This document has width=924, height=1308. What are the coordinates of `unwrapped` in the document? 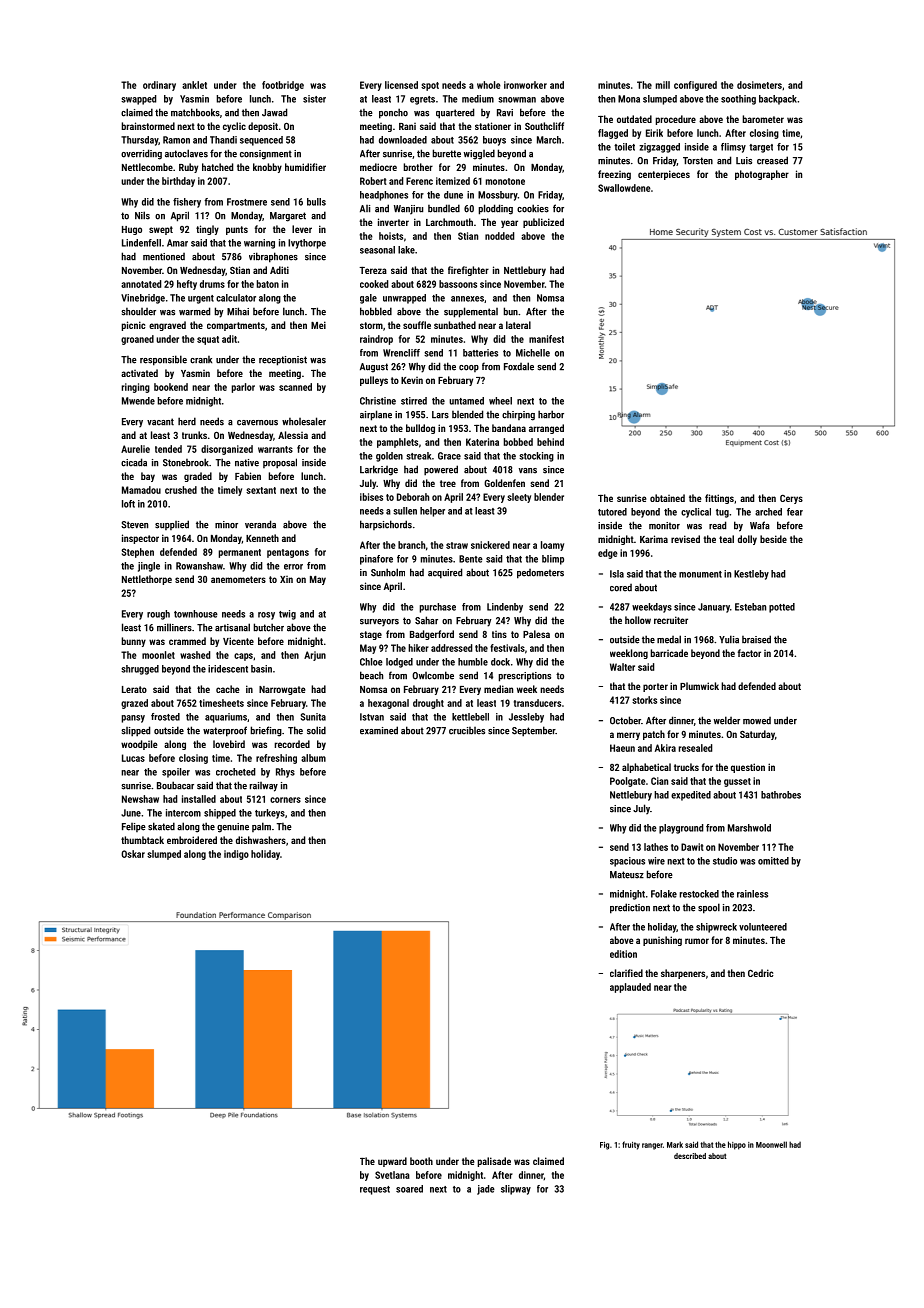 It's located at (404, 299).
